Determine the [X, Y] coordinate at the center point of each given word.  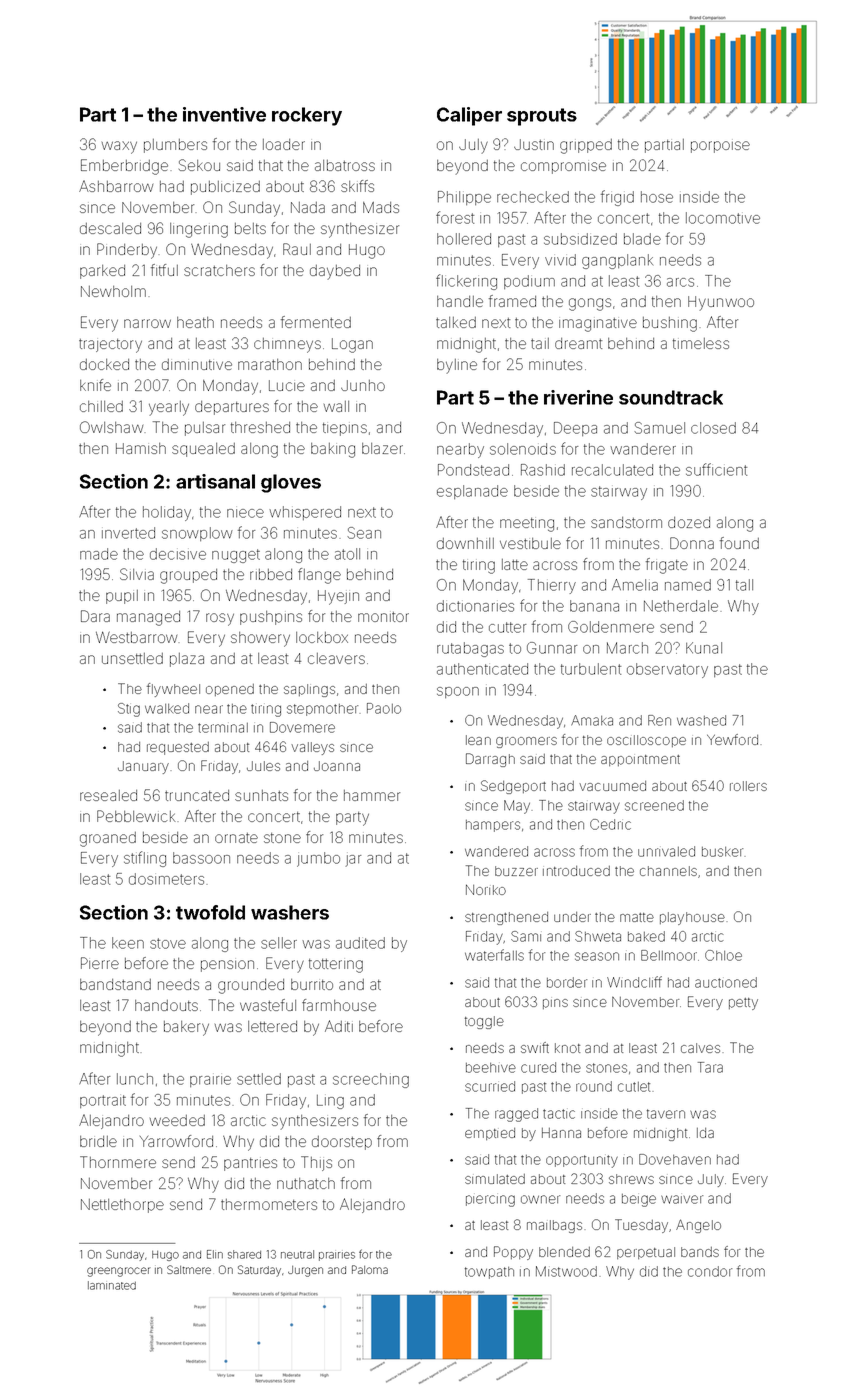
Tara [710, 1067]
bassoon [201, 858]
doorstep [342, 1143]
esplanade [472, 492]
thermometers [269, 1204]
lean [478, 740]
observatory [667, 670]
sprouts [542, 117]
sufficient [716, 469]
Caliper [469, 116]
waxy [119, 147]
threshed [260, 427]
